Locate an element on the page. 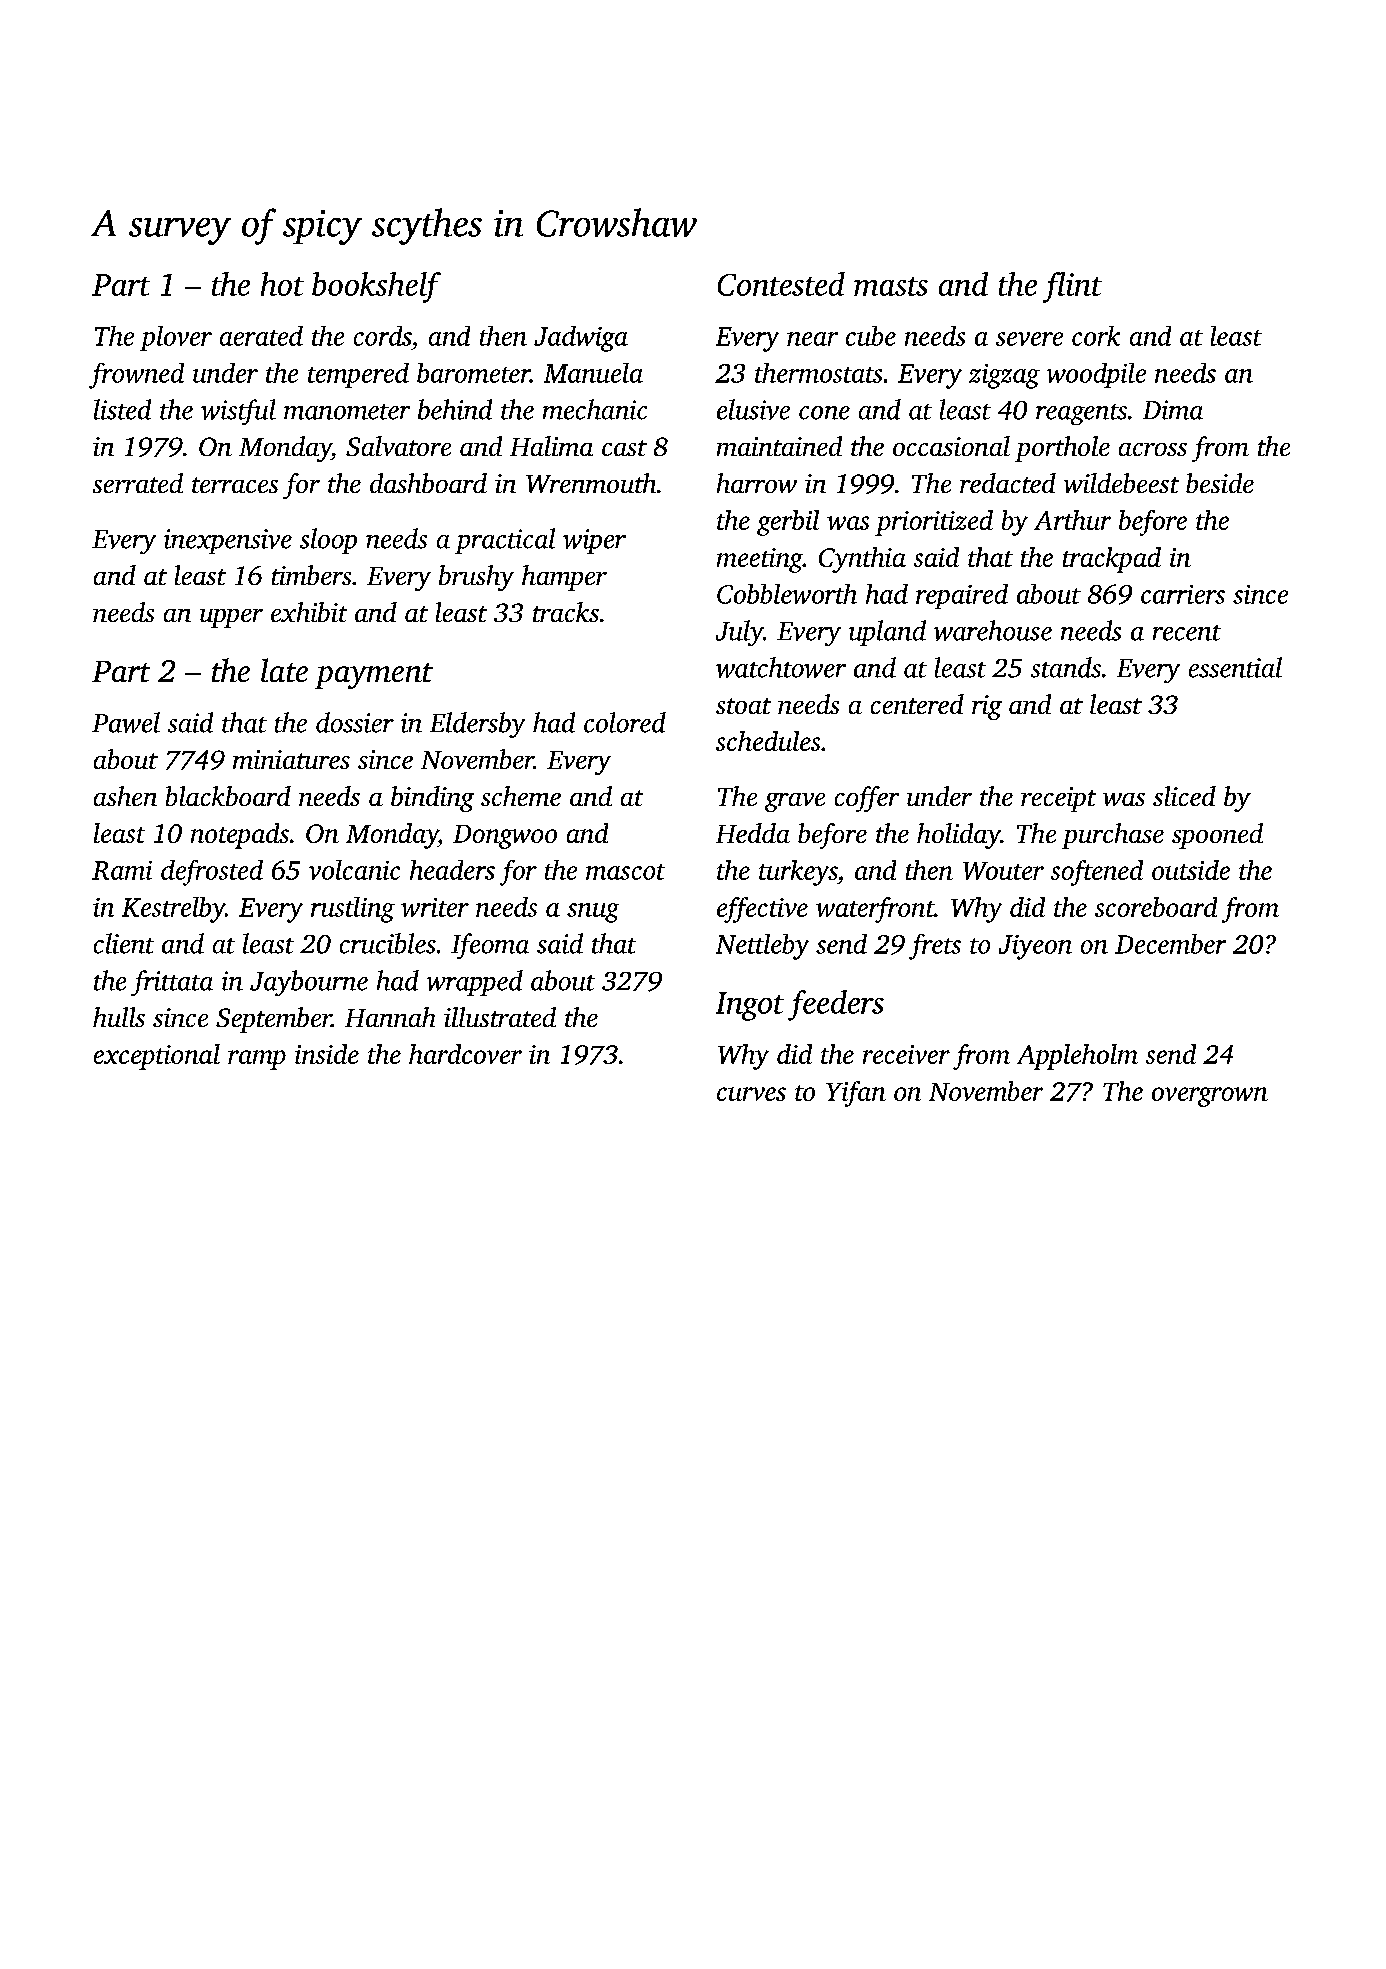 The height and width of the document is (1969, 1386). hot is located at coordinates (282, 284).
